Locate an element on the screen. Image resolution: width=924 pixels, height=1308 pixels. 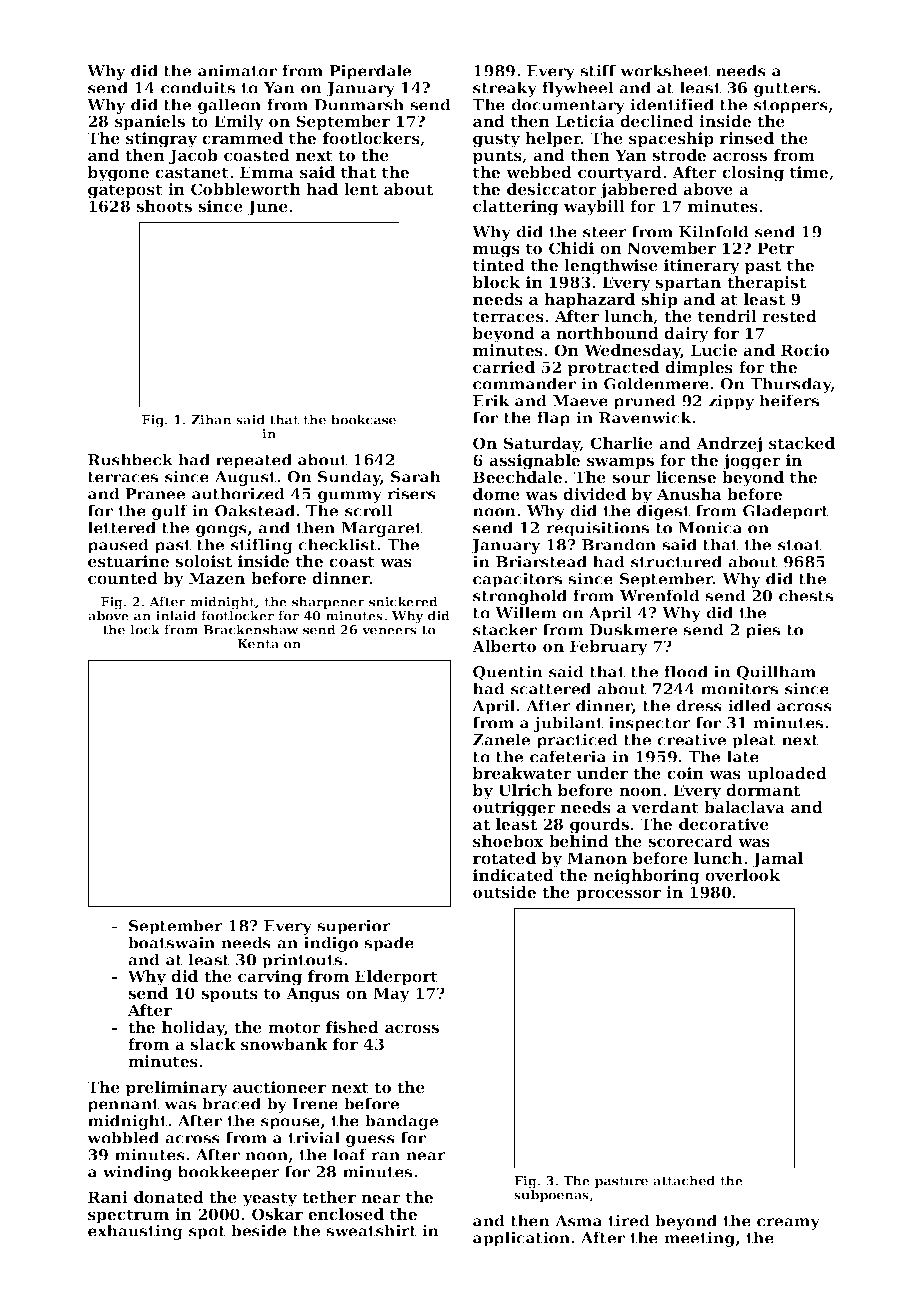
Zihan is located at coordinates (211, 420).
